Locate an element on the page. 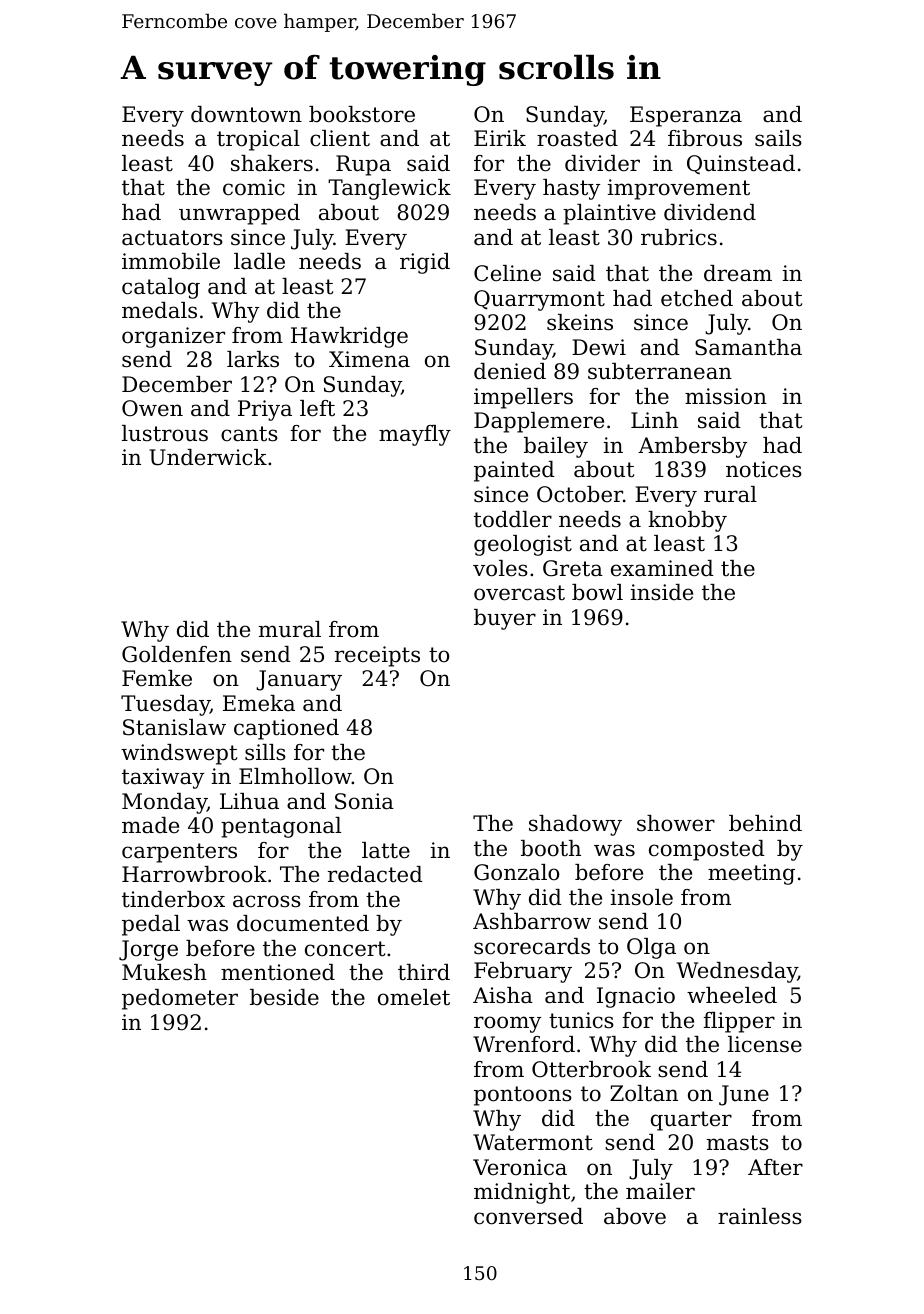 The width and height of the document is (924, 1314). rigid is located at coordinates (425, 263).
